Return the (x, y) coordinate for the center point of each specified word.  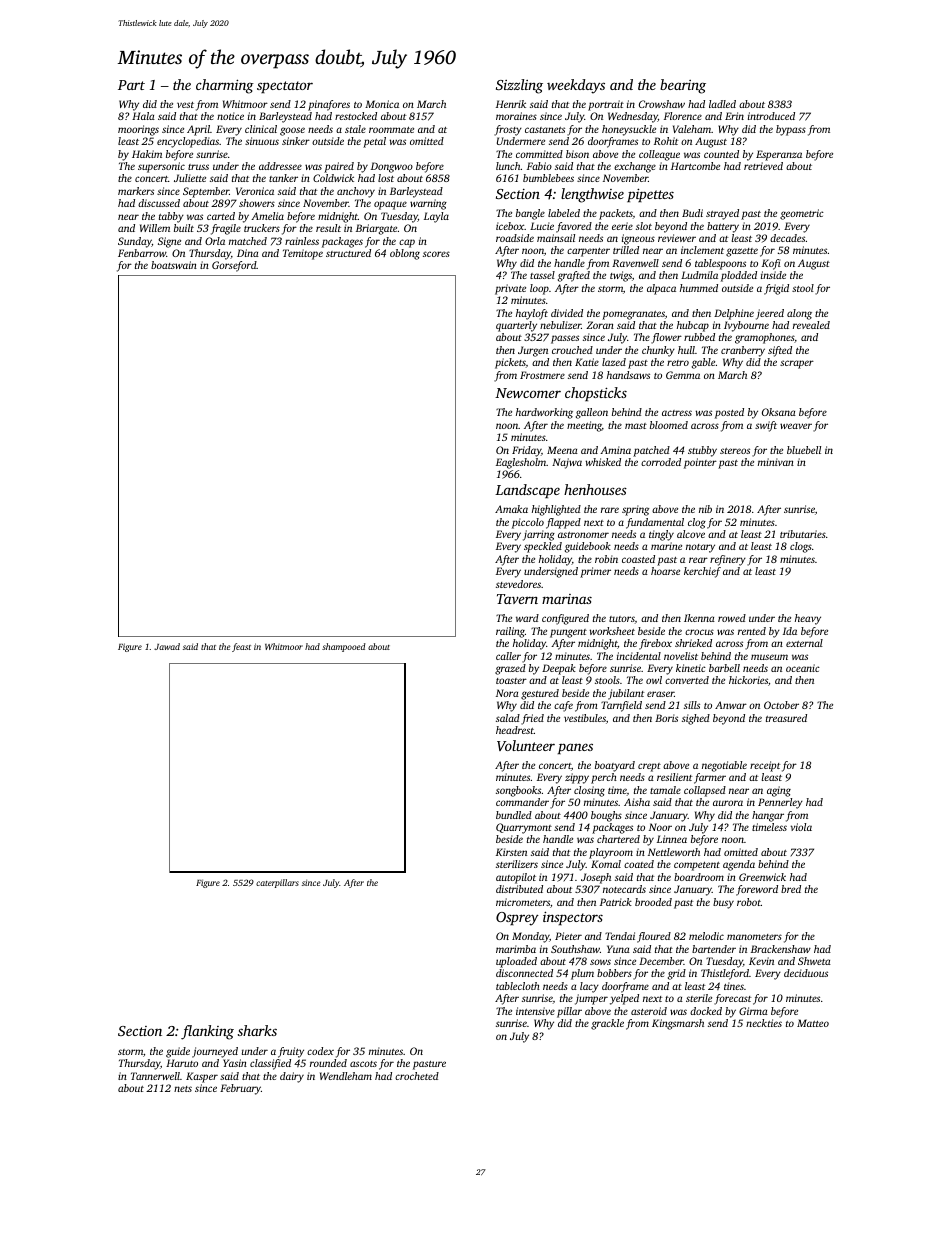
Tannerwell (155, 1076)
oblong (405, 254)
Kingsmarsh (678, 1024)
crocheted (417, 1076)
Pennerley (780, 803)
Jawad (167, 646)
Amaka (511, 509)
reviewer (677, 238)
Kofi (771, 264)
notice (230, 116)
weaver (796, 426)
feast (241, 647)
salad (508, 718)
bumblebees (548, 178)
